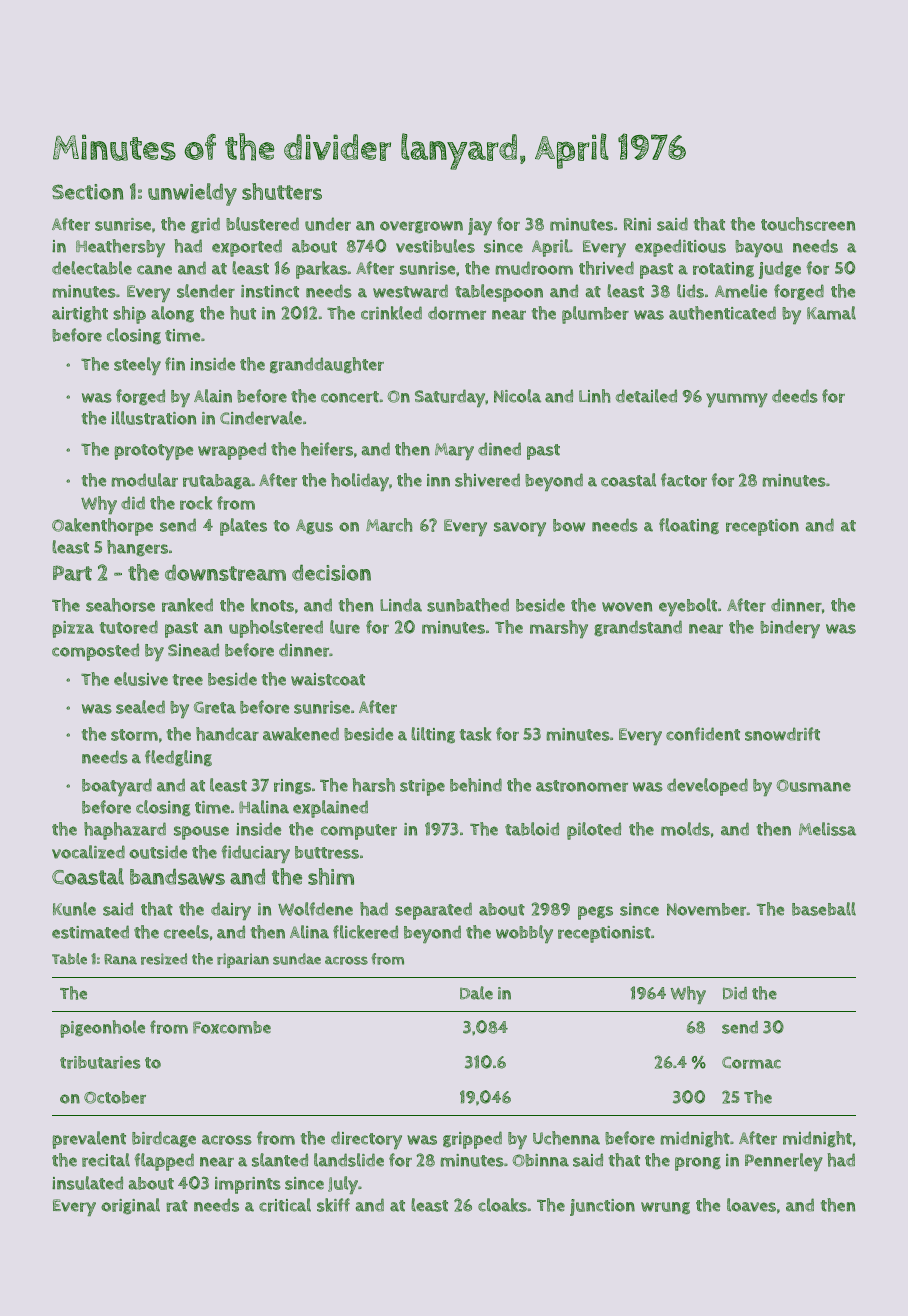 This page has height=1316, width=908. I want to click on Cormac, so click(751, 1062).
